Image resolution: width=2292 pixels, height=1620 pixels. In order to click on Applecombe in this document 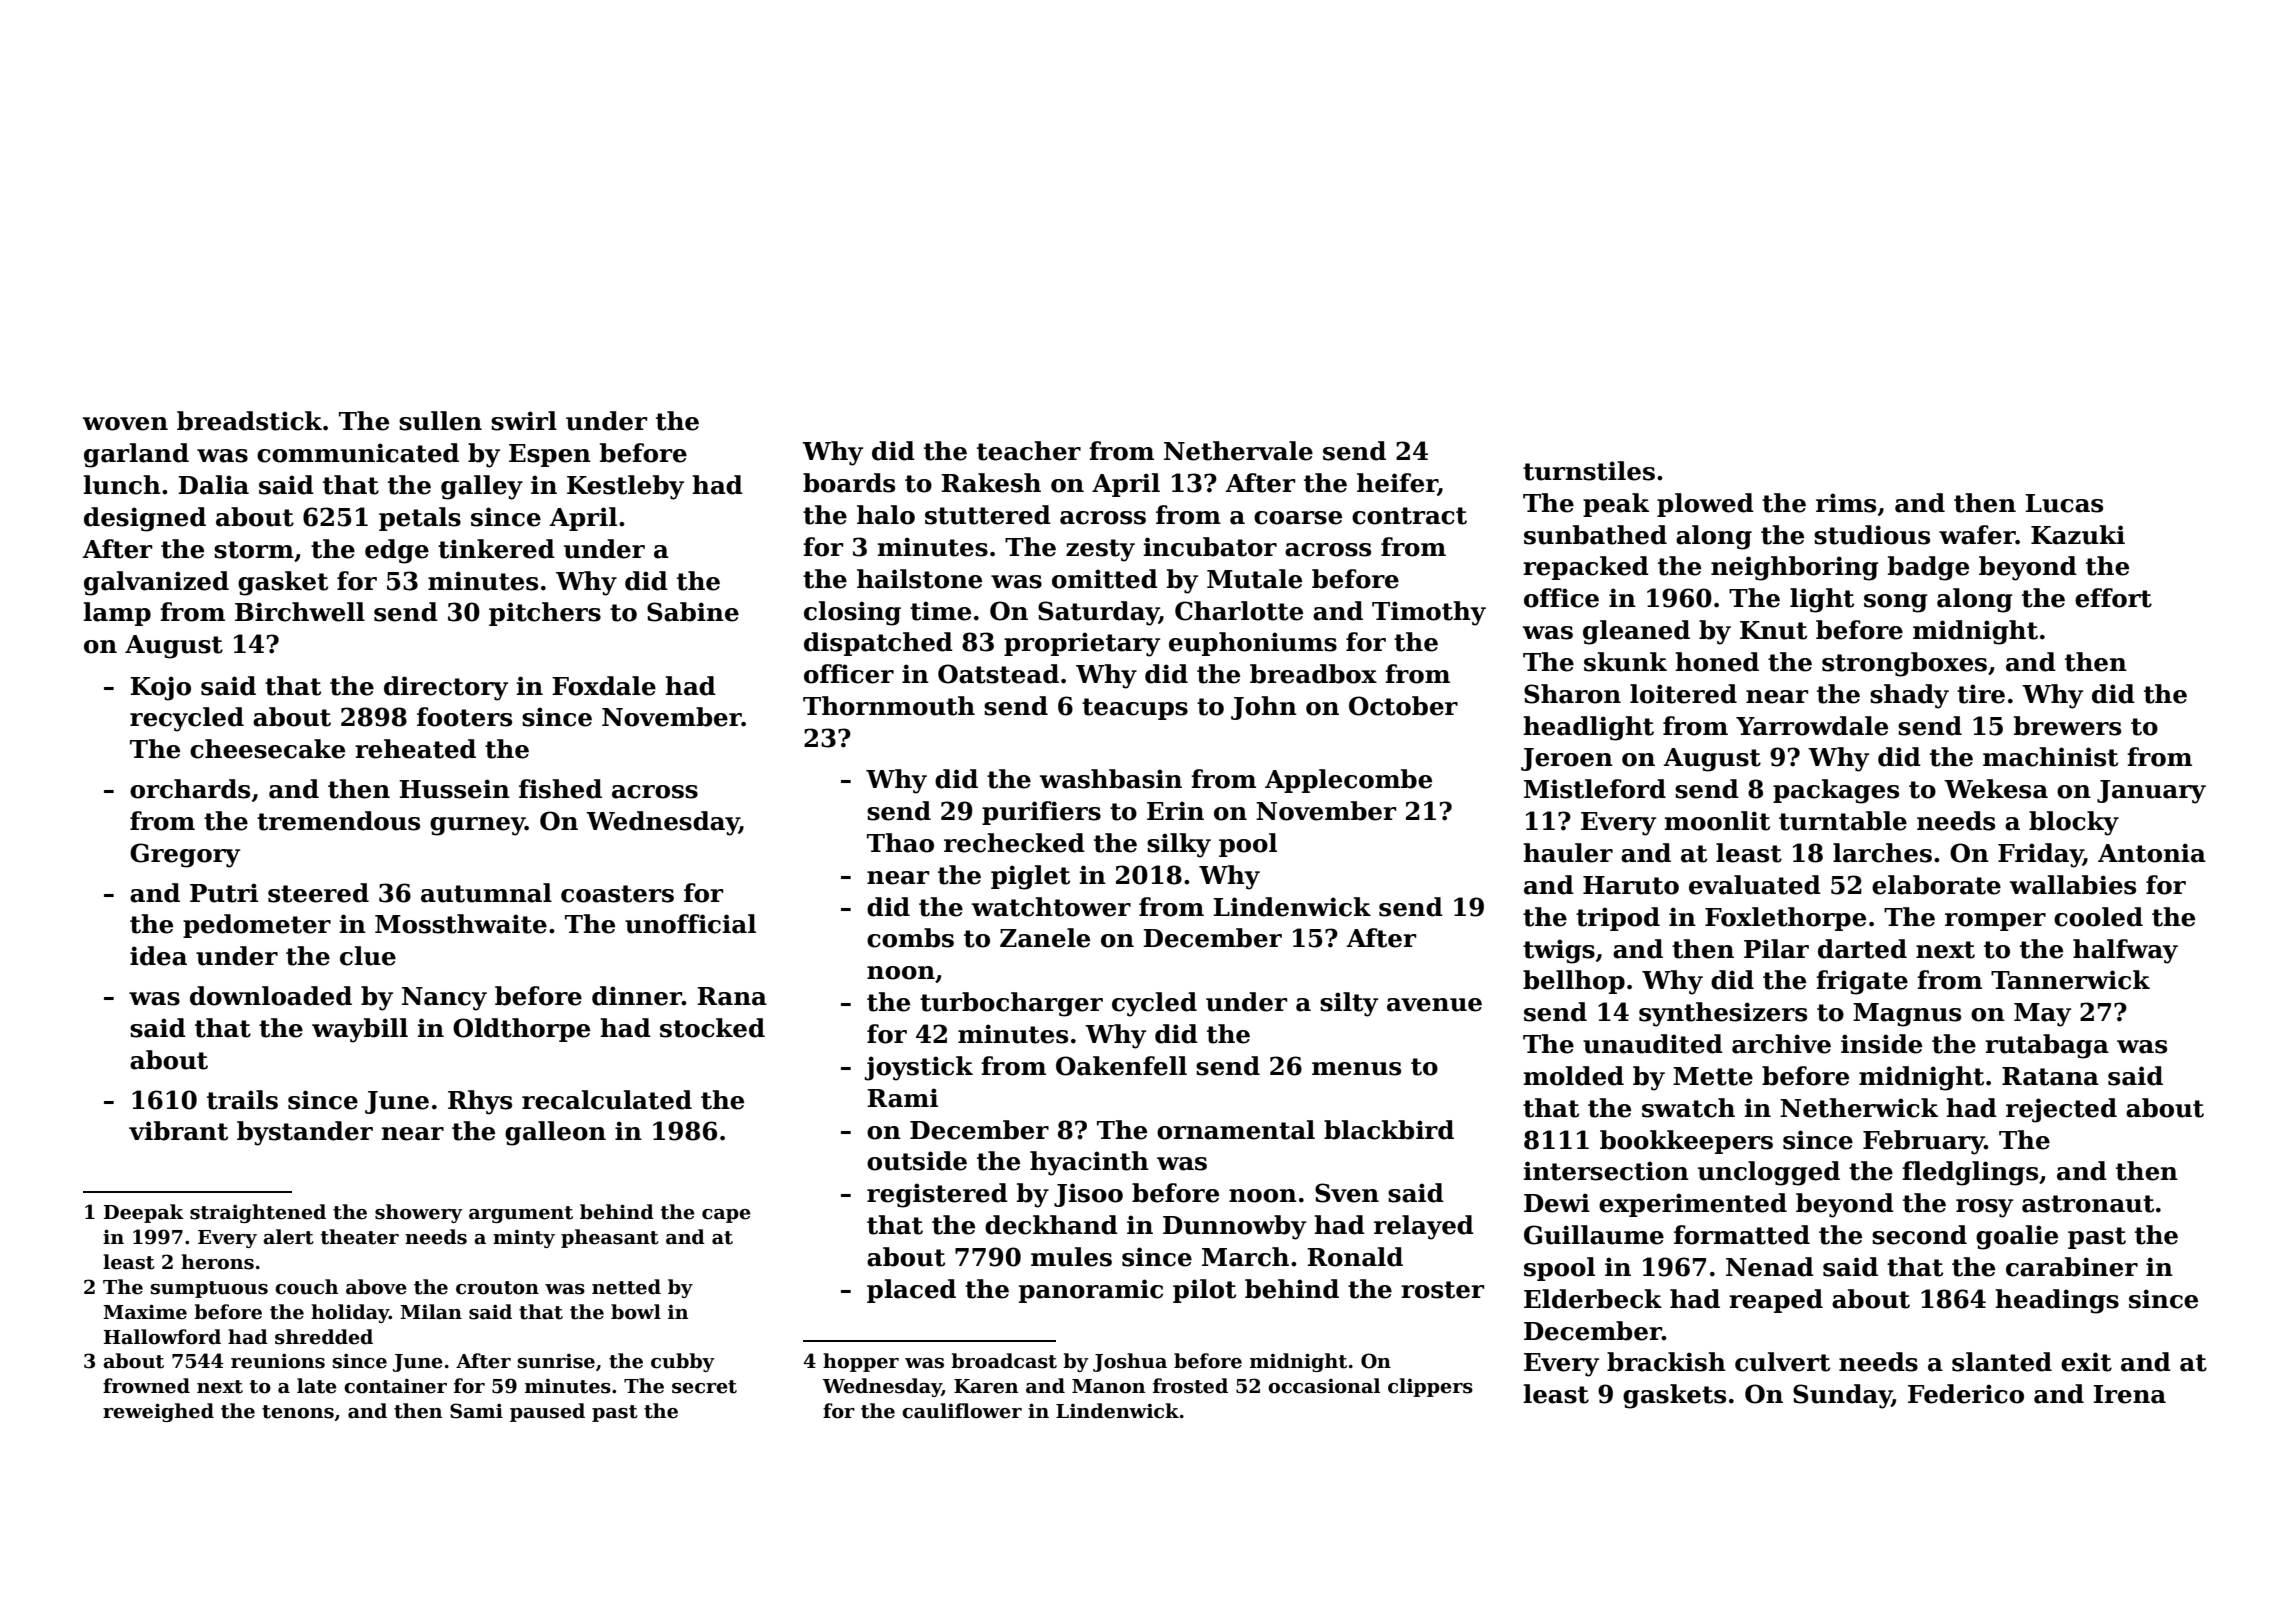, I will do `click(1348, 781)`.
